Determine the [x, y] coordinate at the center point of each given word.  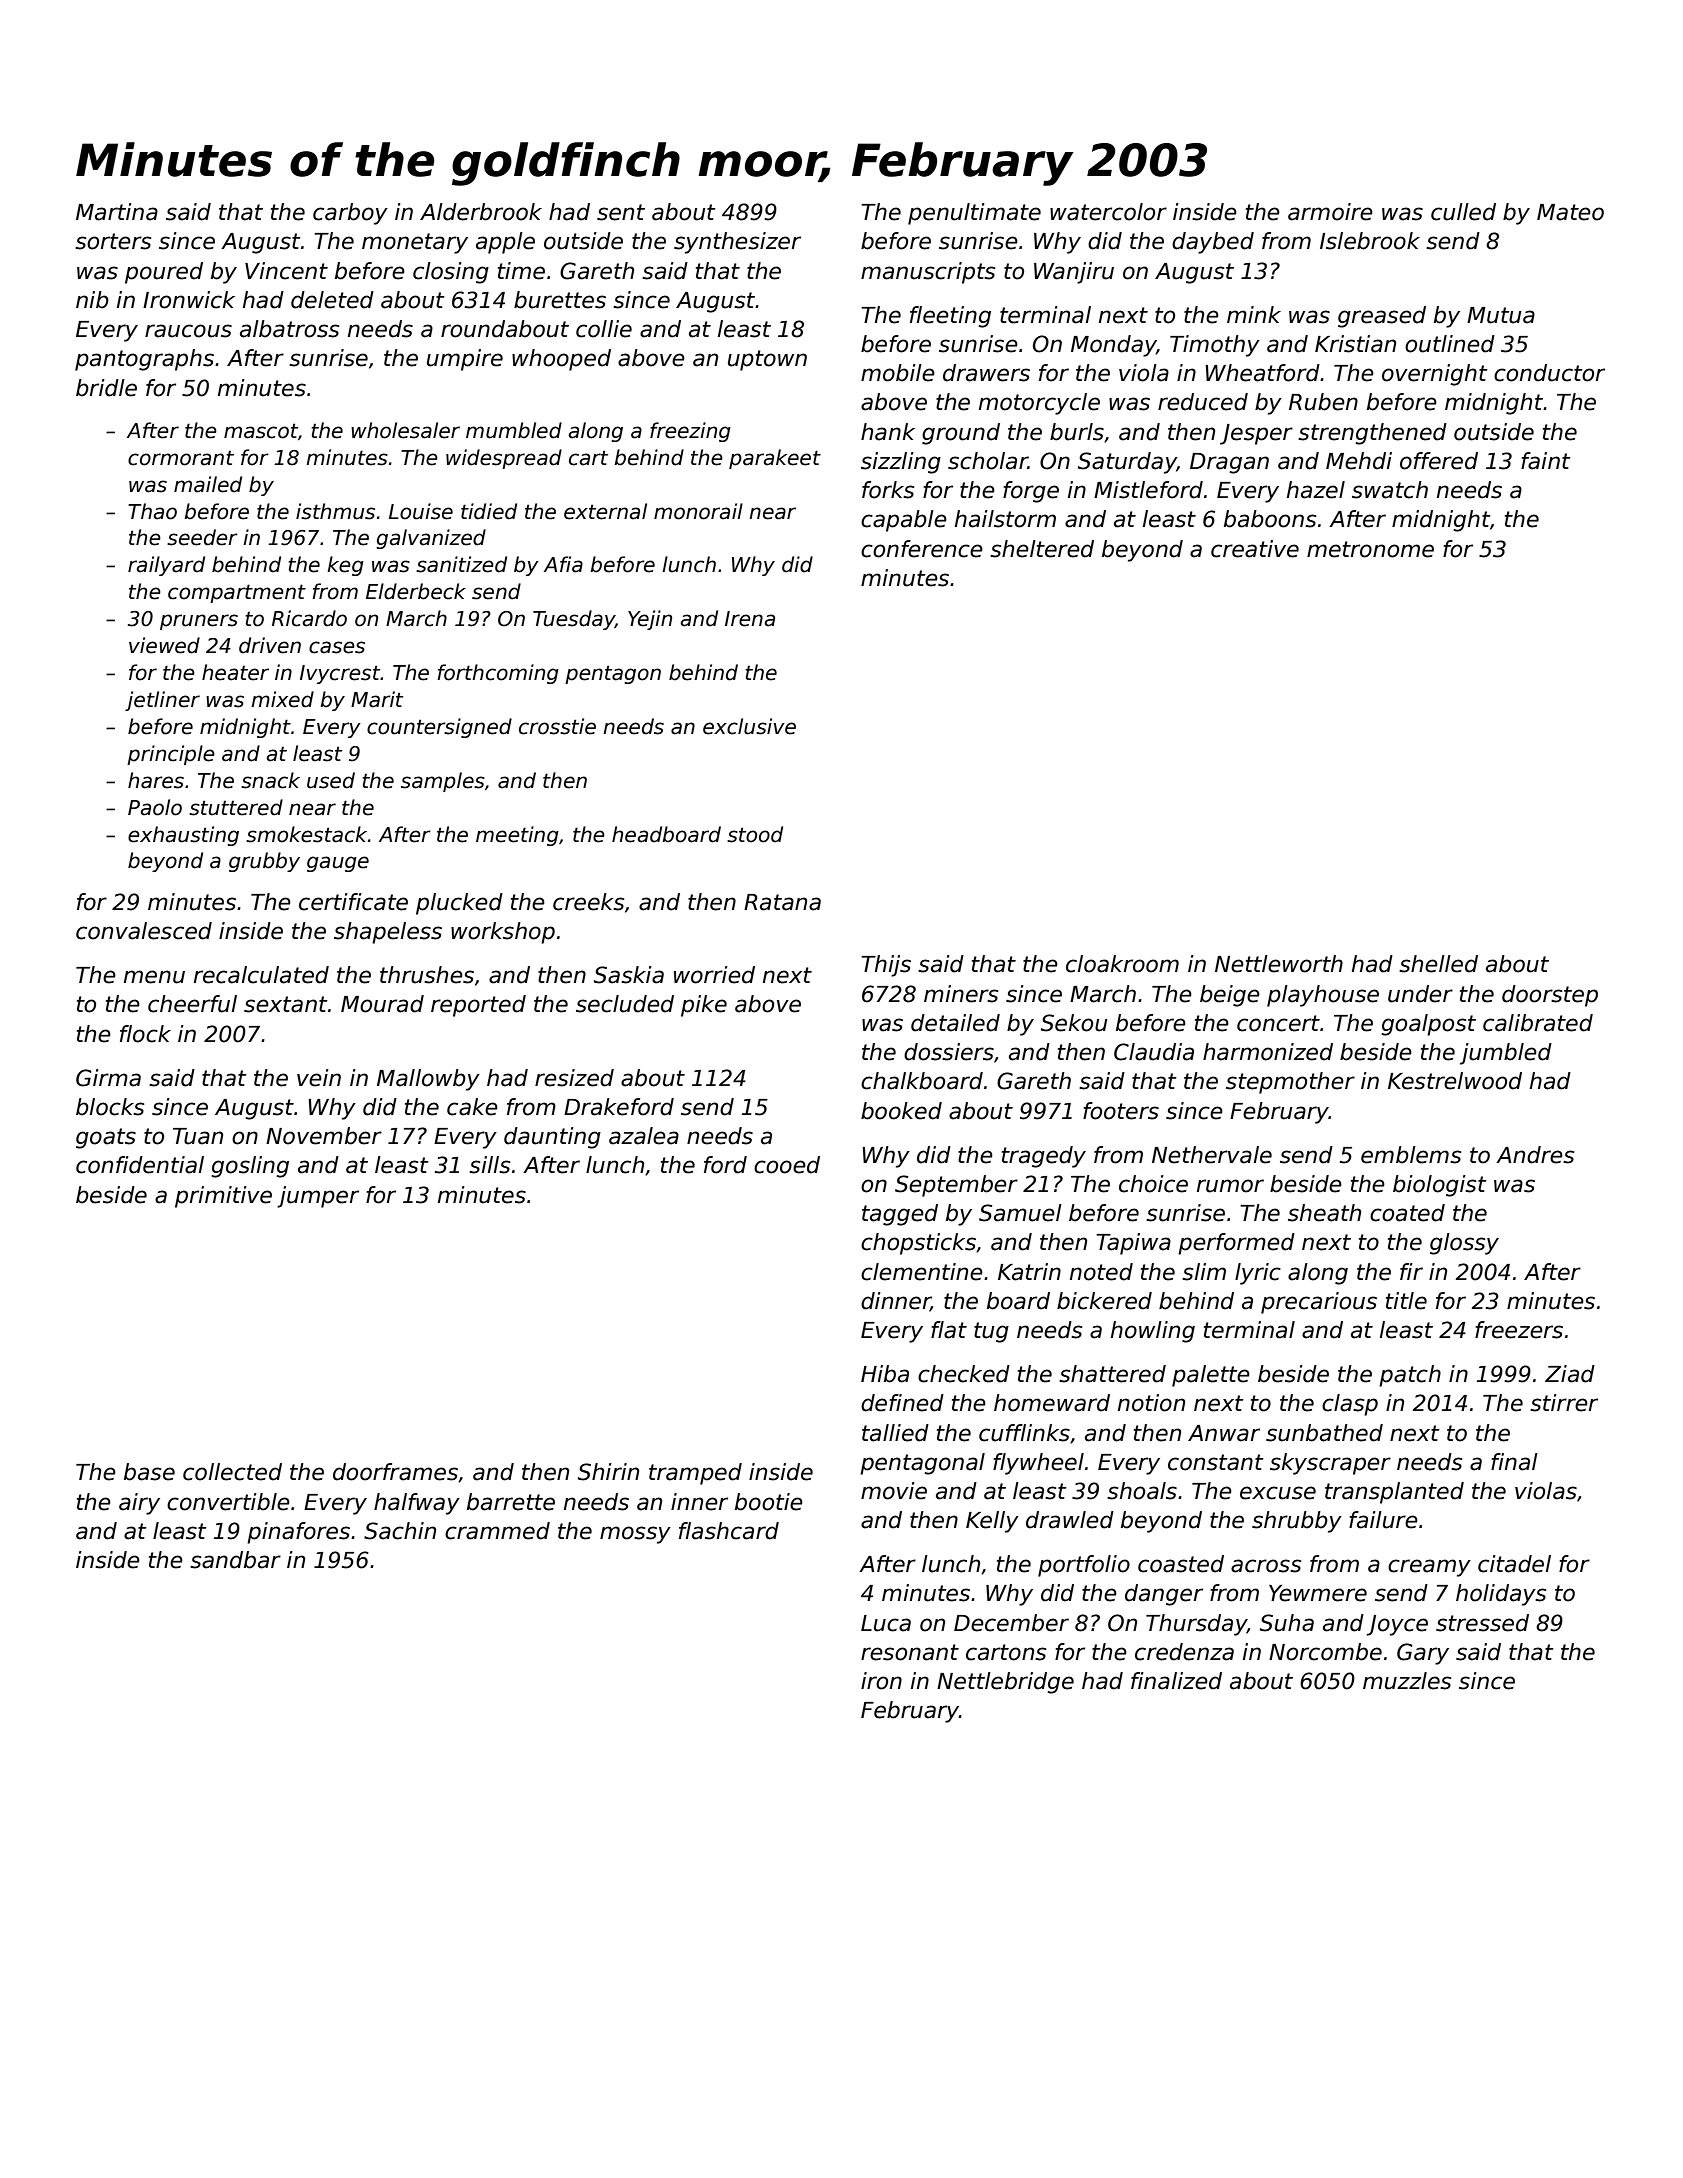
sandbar [235, 1560]
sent [621, 212]
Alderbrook [481, 212]
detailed [955, 1023]
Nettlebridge [1005, 1683]
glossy [1464, 1244]
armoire [1330, 212]
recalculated [261, 975]
